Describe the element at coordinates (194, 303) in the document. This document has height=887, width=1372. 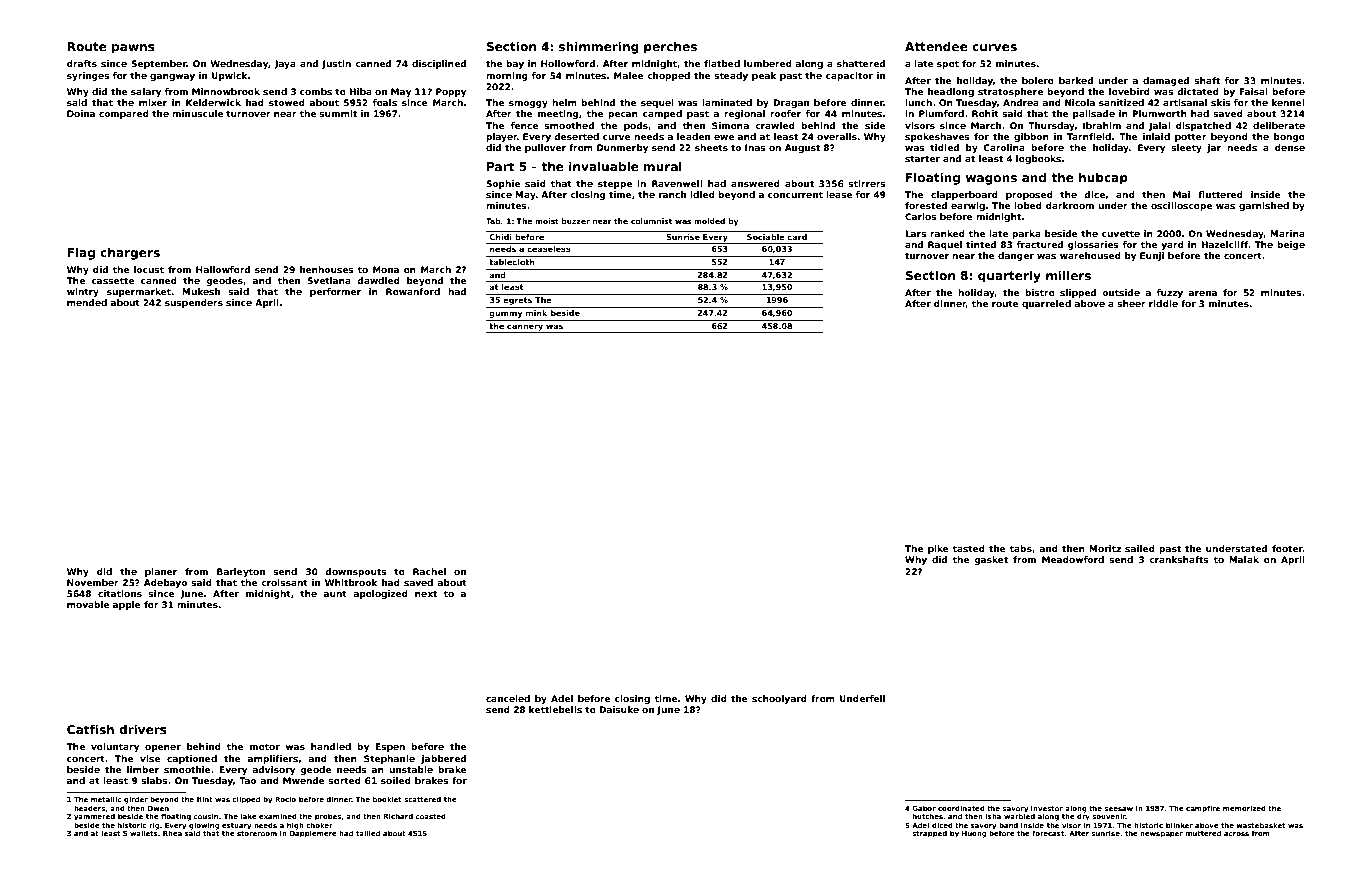
I see `suspenders` at that location.
